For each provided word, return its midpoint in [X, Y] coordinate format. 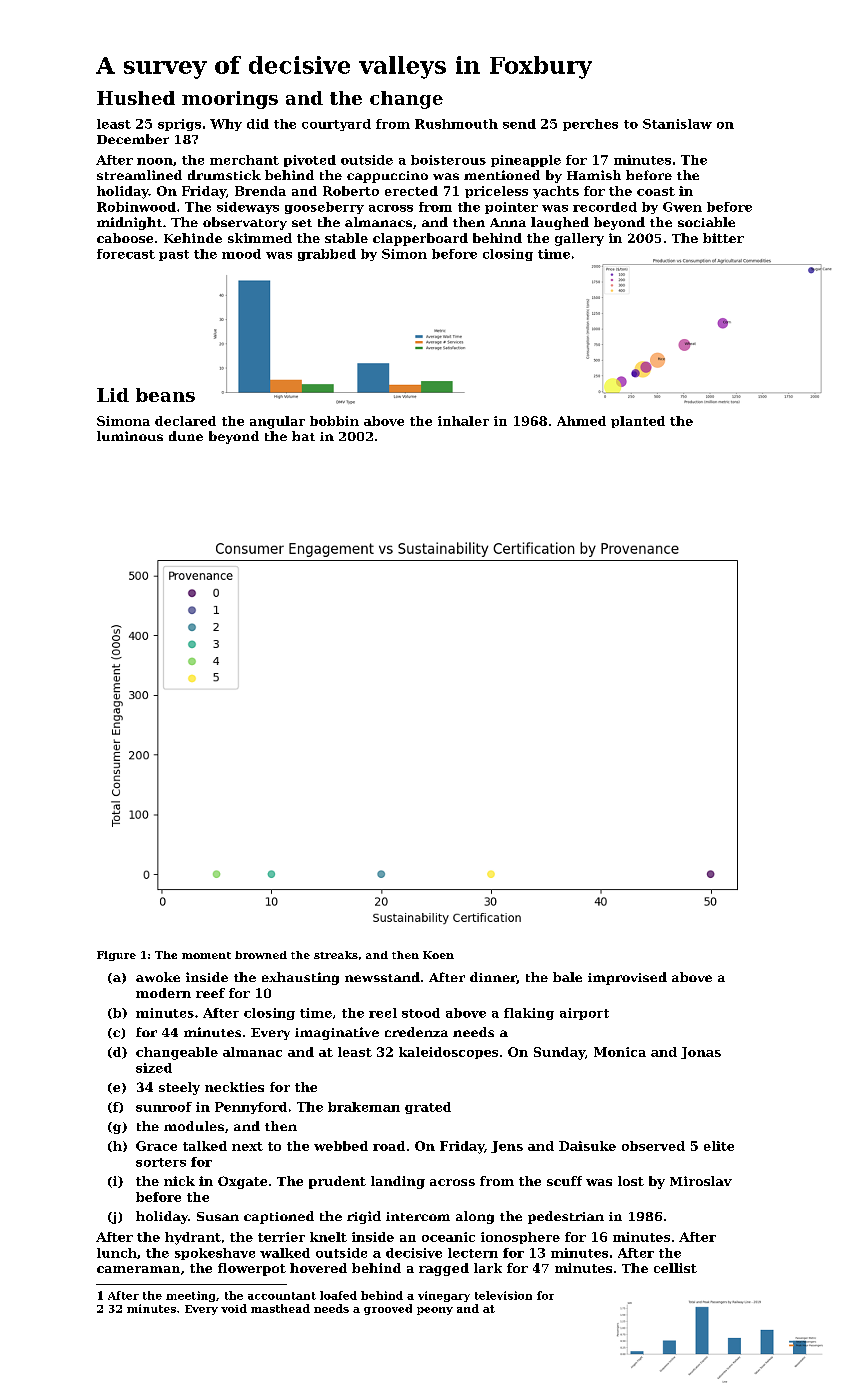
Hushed [136, 98]
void [234, 1308]
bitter [723, 238]
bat [303, 436]
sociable [706, 222]
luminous [130, 436]
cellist [675, 1268]
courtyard [336, 125]
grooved [388, 1309]
